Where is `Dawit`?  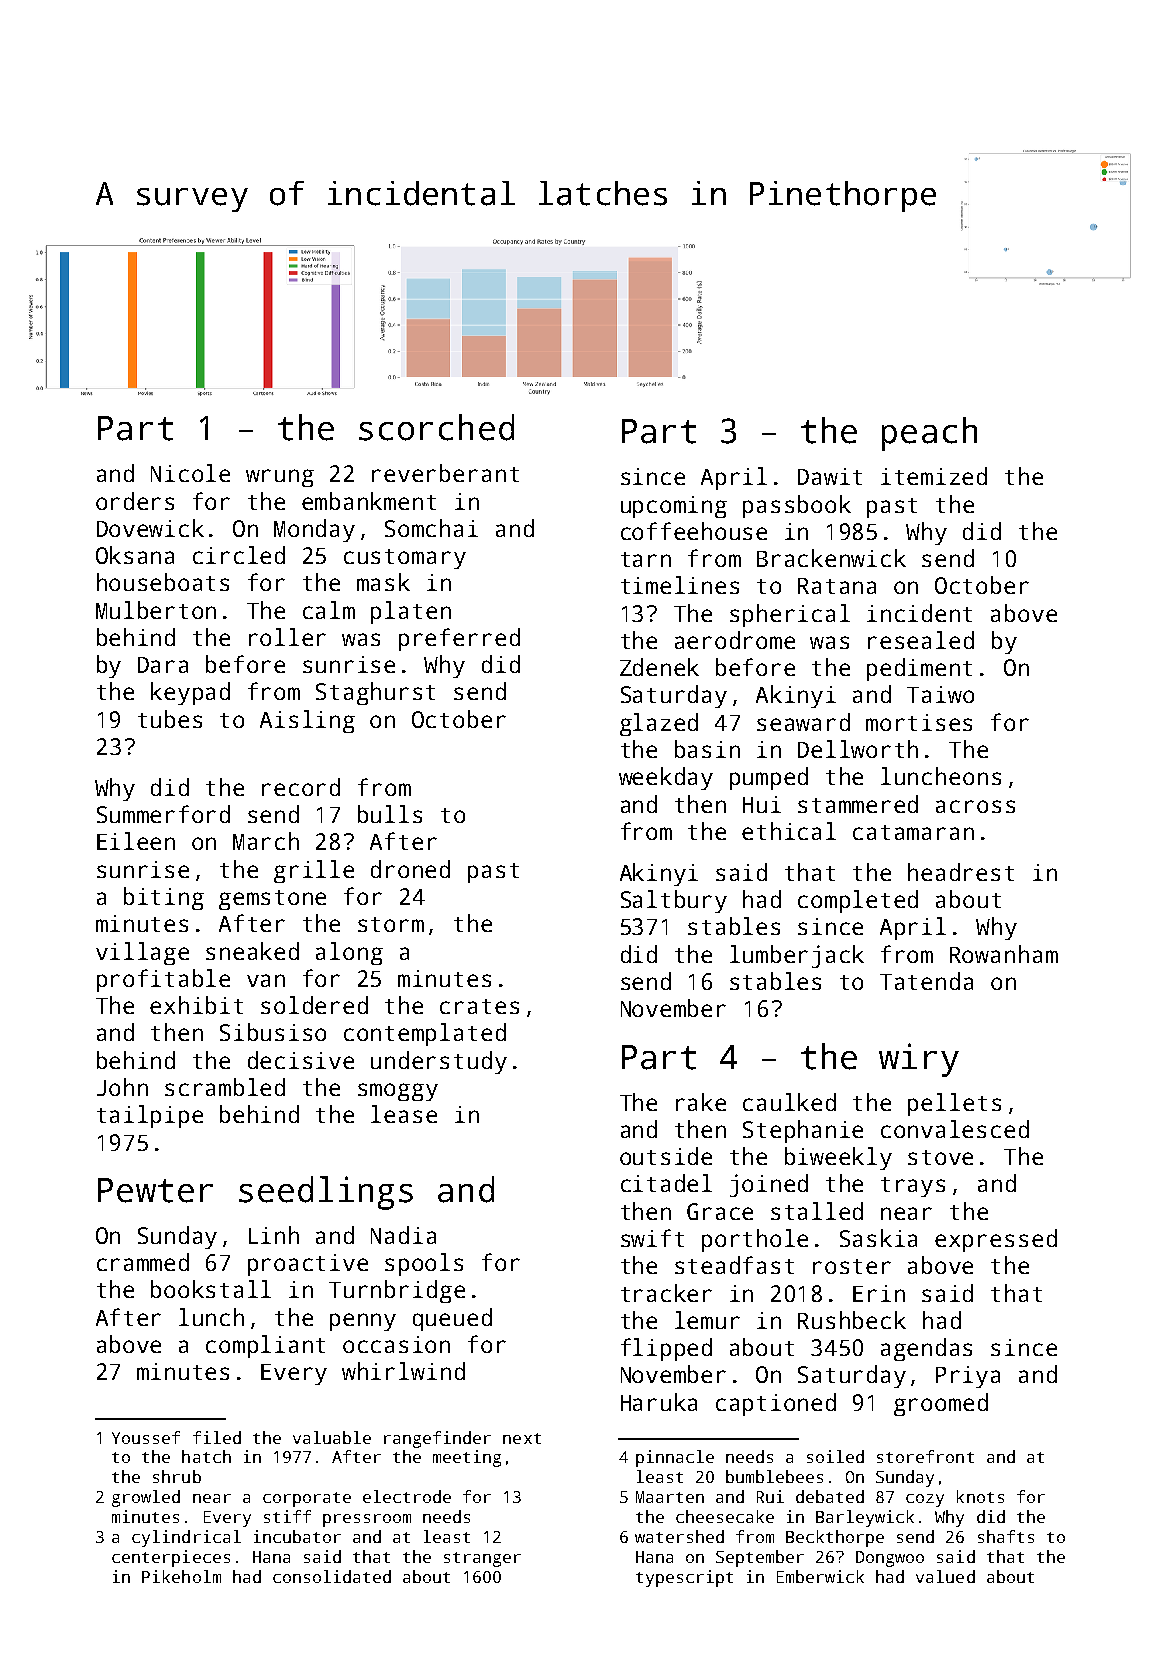
Dawit is located at coordinates (830, 476).
